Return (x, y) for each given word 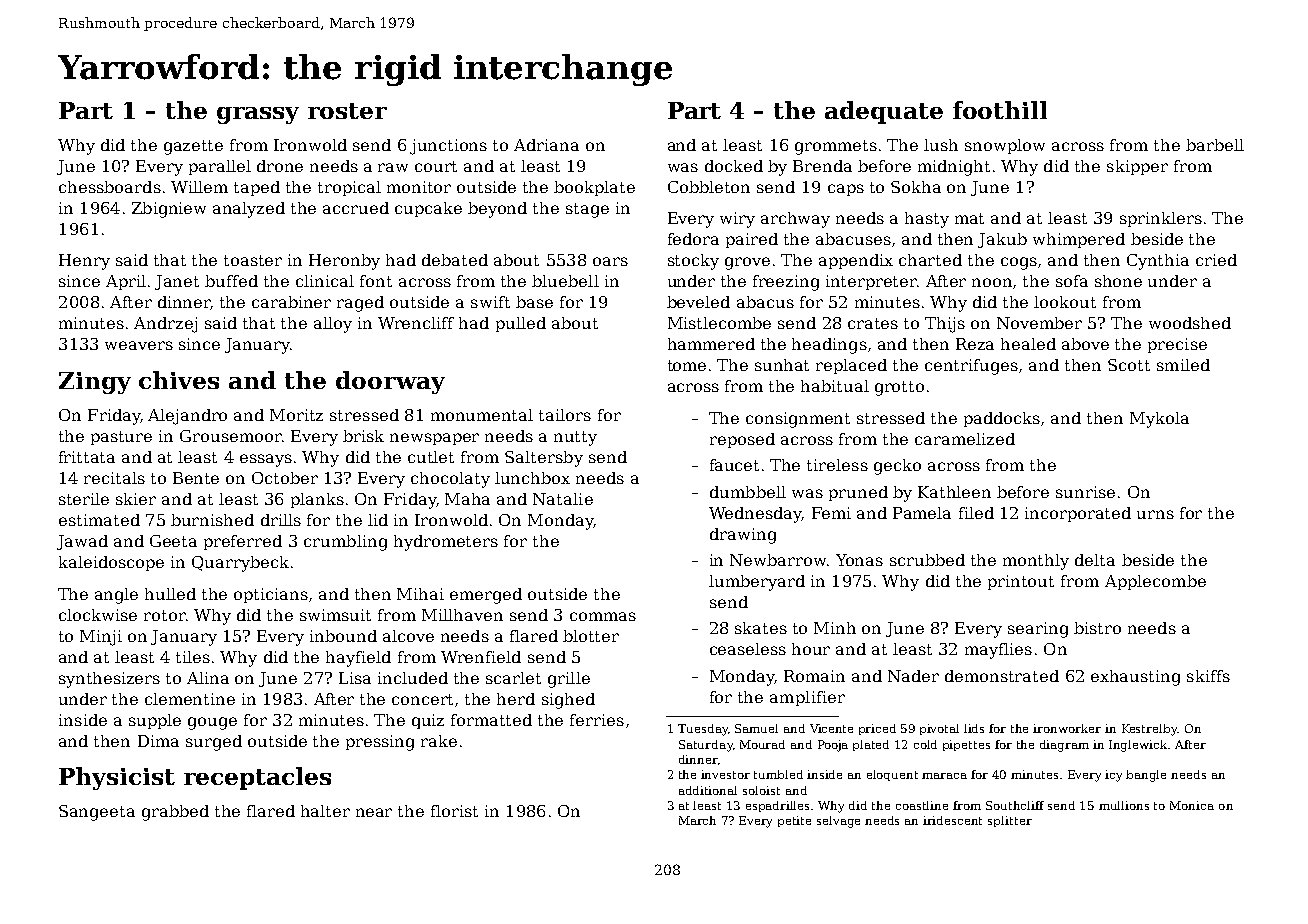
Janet (177, 282)
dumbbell (748, 492)
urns (1155, 514)
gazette (193, 147)
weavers (139, 345)
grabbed (175, 813)
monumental (482, 415)
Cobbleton (709, 187)
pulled (521, 324)
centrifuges (971, 367)
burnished (212, 520)
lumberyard (757, 583)
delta (1095, 560)
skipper (1137, 167)
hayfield (358, 659)
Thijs (945, 325)
